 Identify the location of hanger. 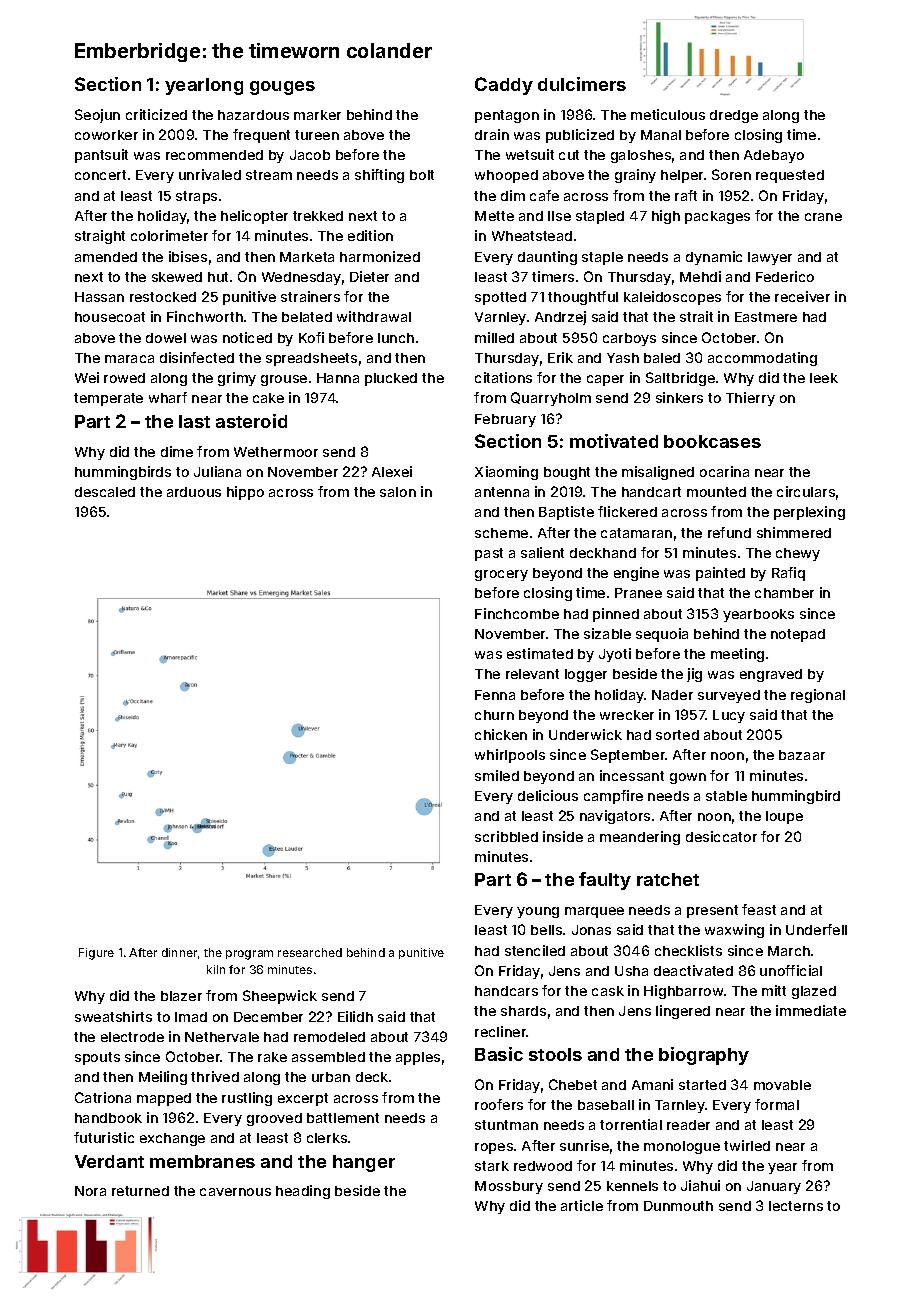
(364, 1163).
